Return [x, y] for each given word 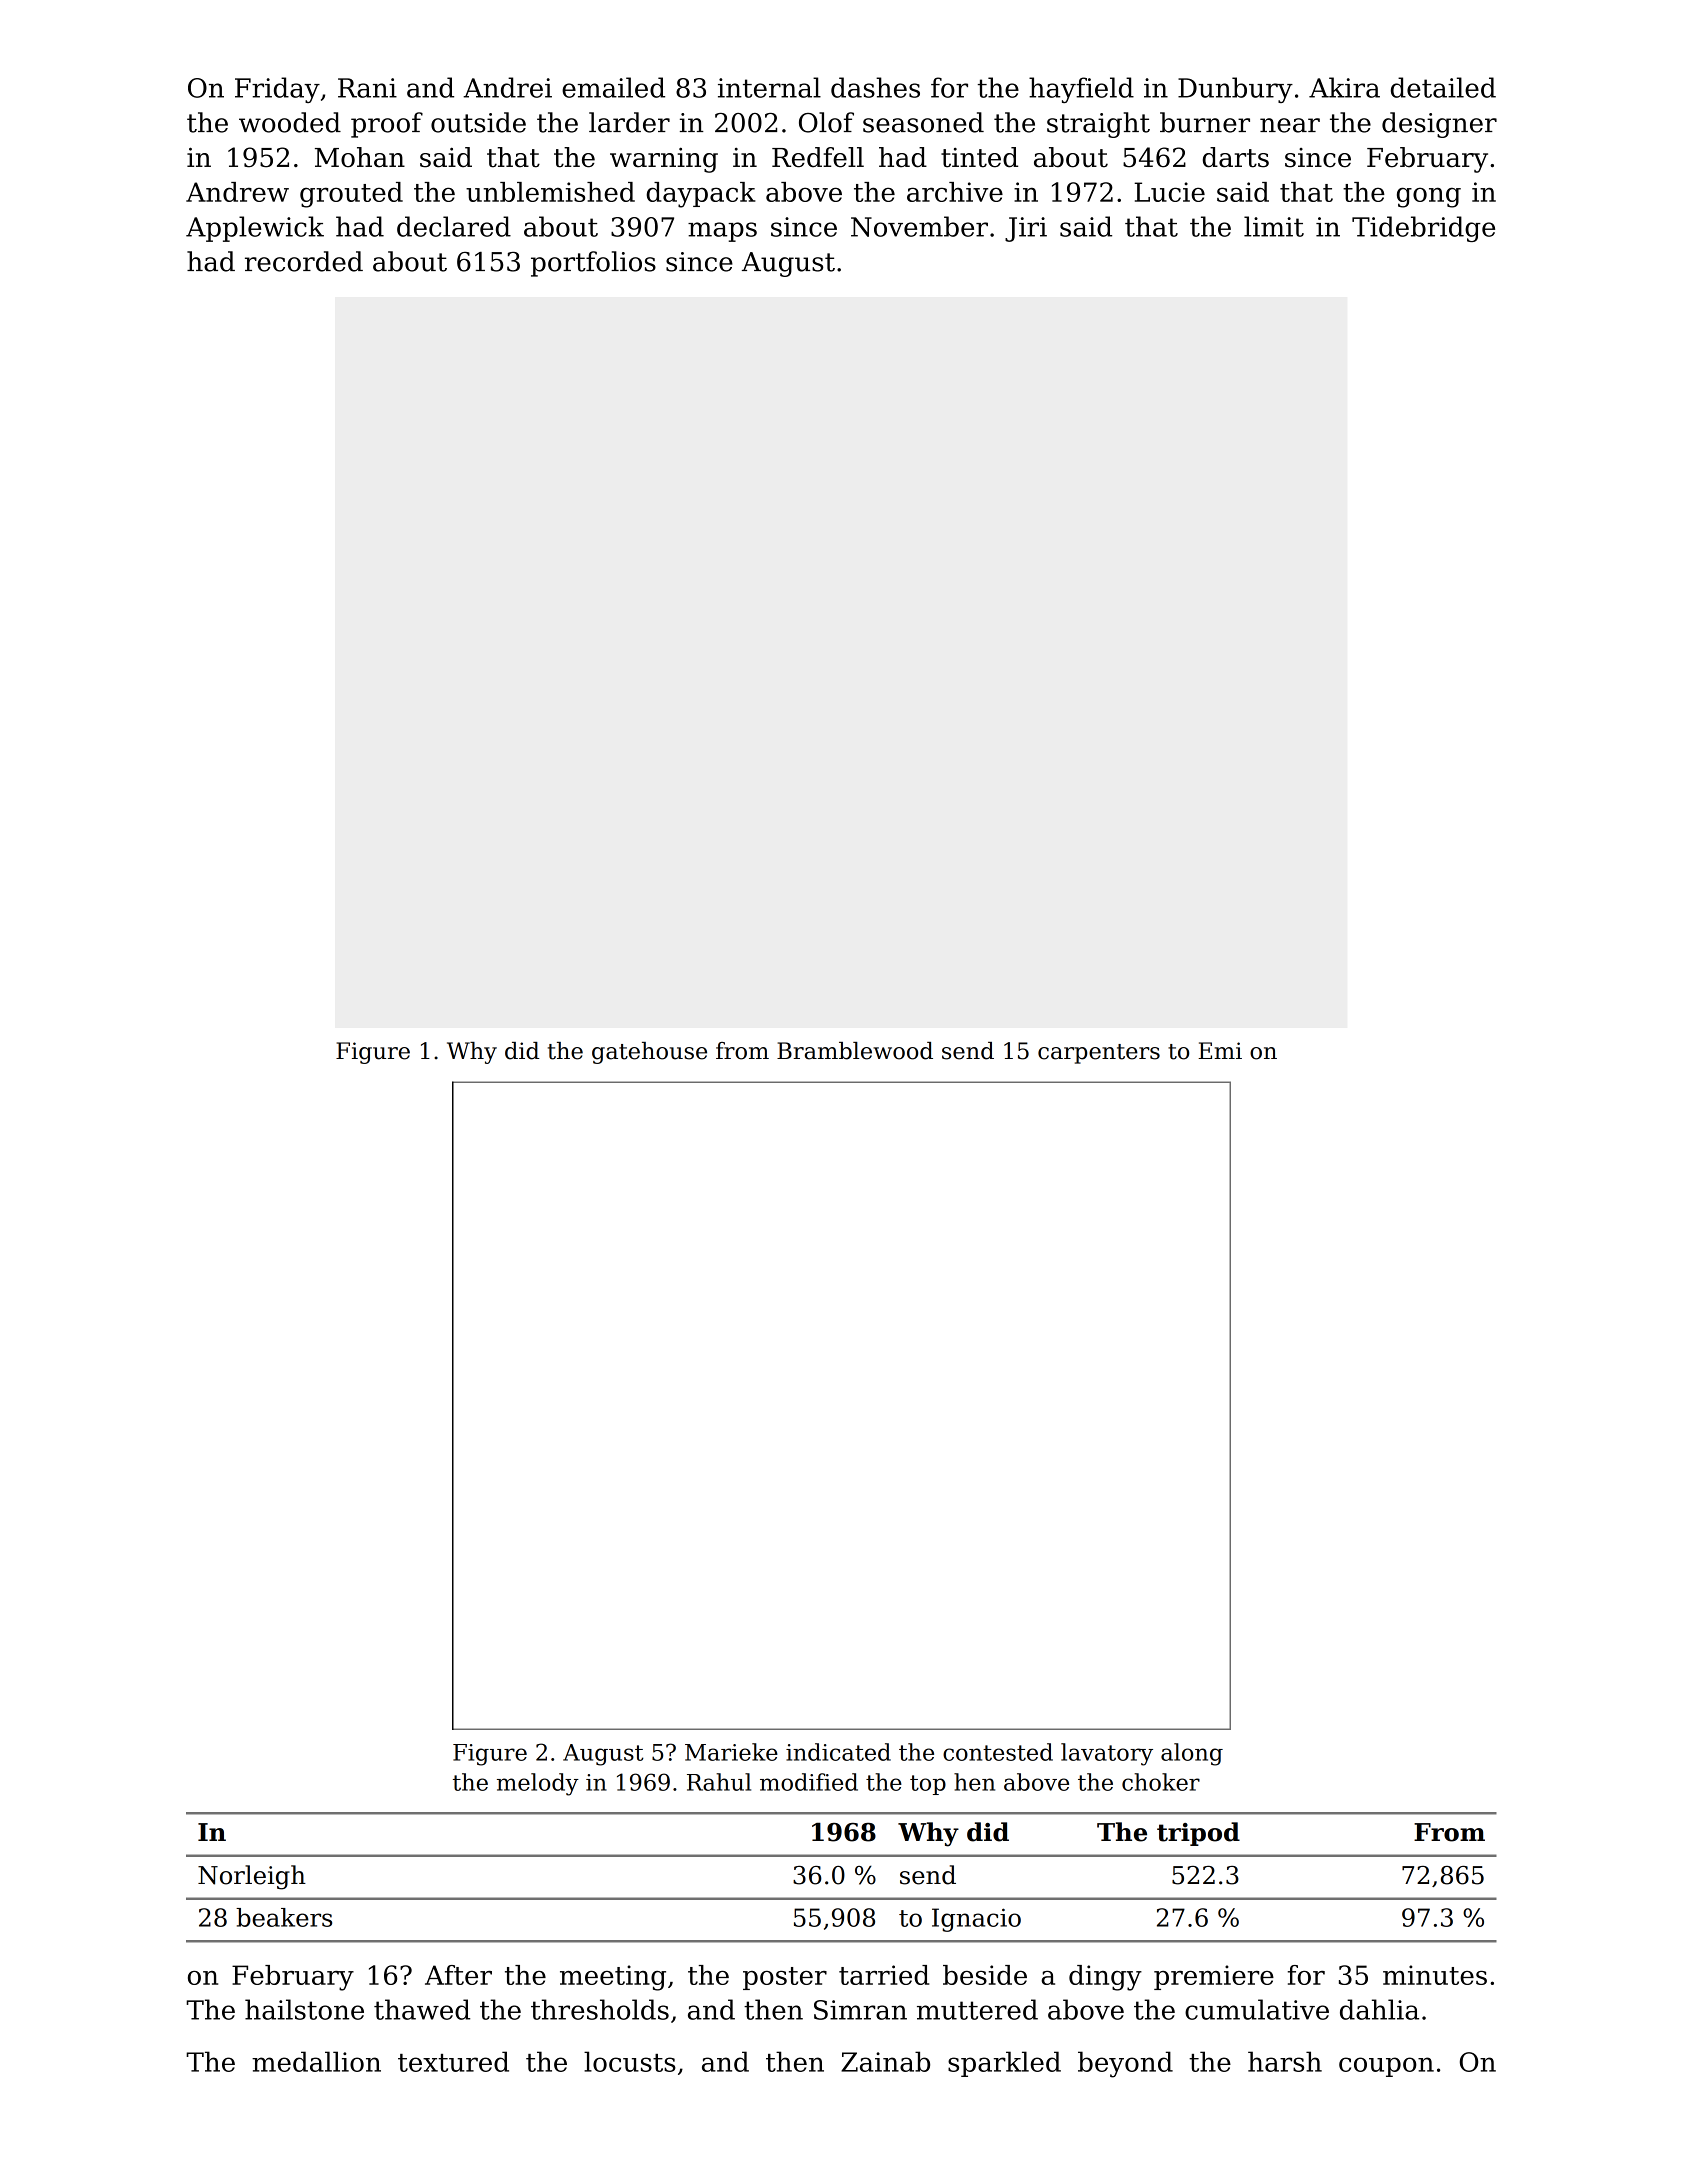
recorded [304, 261]
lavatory [1107, 1754]
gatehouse [649, 1053]
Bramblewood [855, 1051]
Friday [277, 90]
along [1192, 1754]
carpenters [1099, 1054]
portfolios [593, 264]
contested [998, 1752]
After [458, 1975]
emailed [613, 87]
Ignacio [976, 1920]
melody [538, 1784]
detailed [1443, 87]
